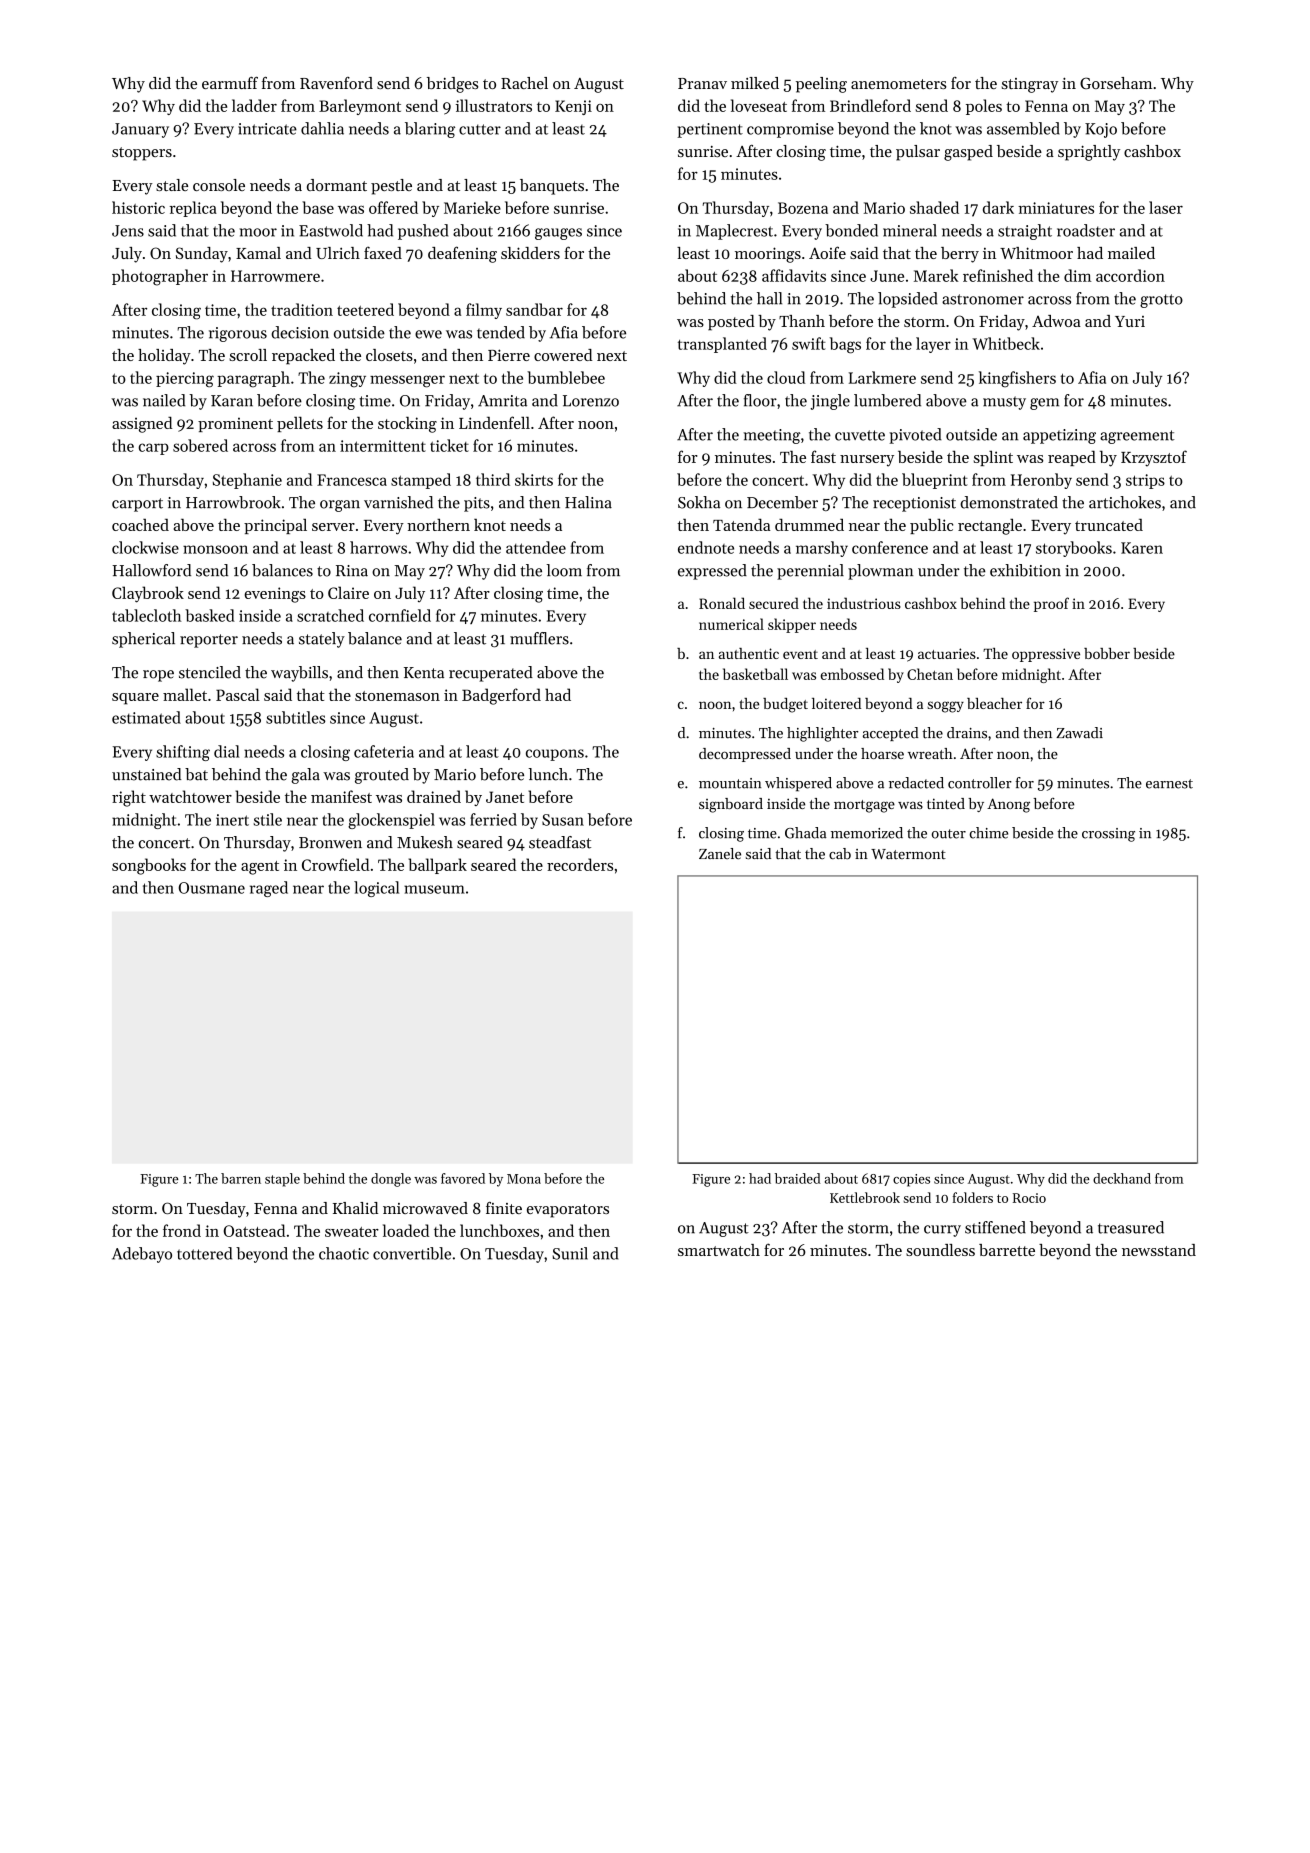 The width and height of the document is (1310, 1853). What do you see at coordinates (1079, 733) in the document?
I see `Zawadi` at bounding box center [1079, 733].
